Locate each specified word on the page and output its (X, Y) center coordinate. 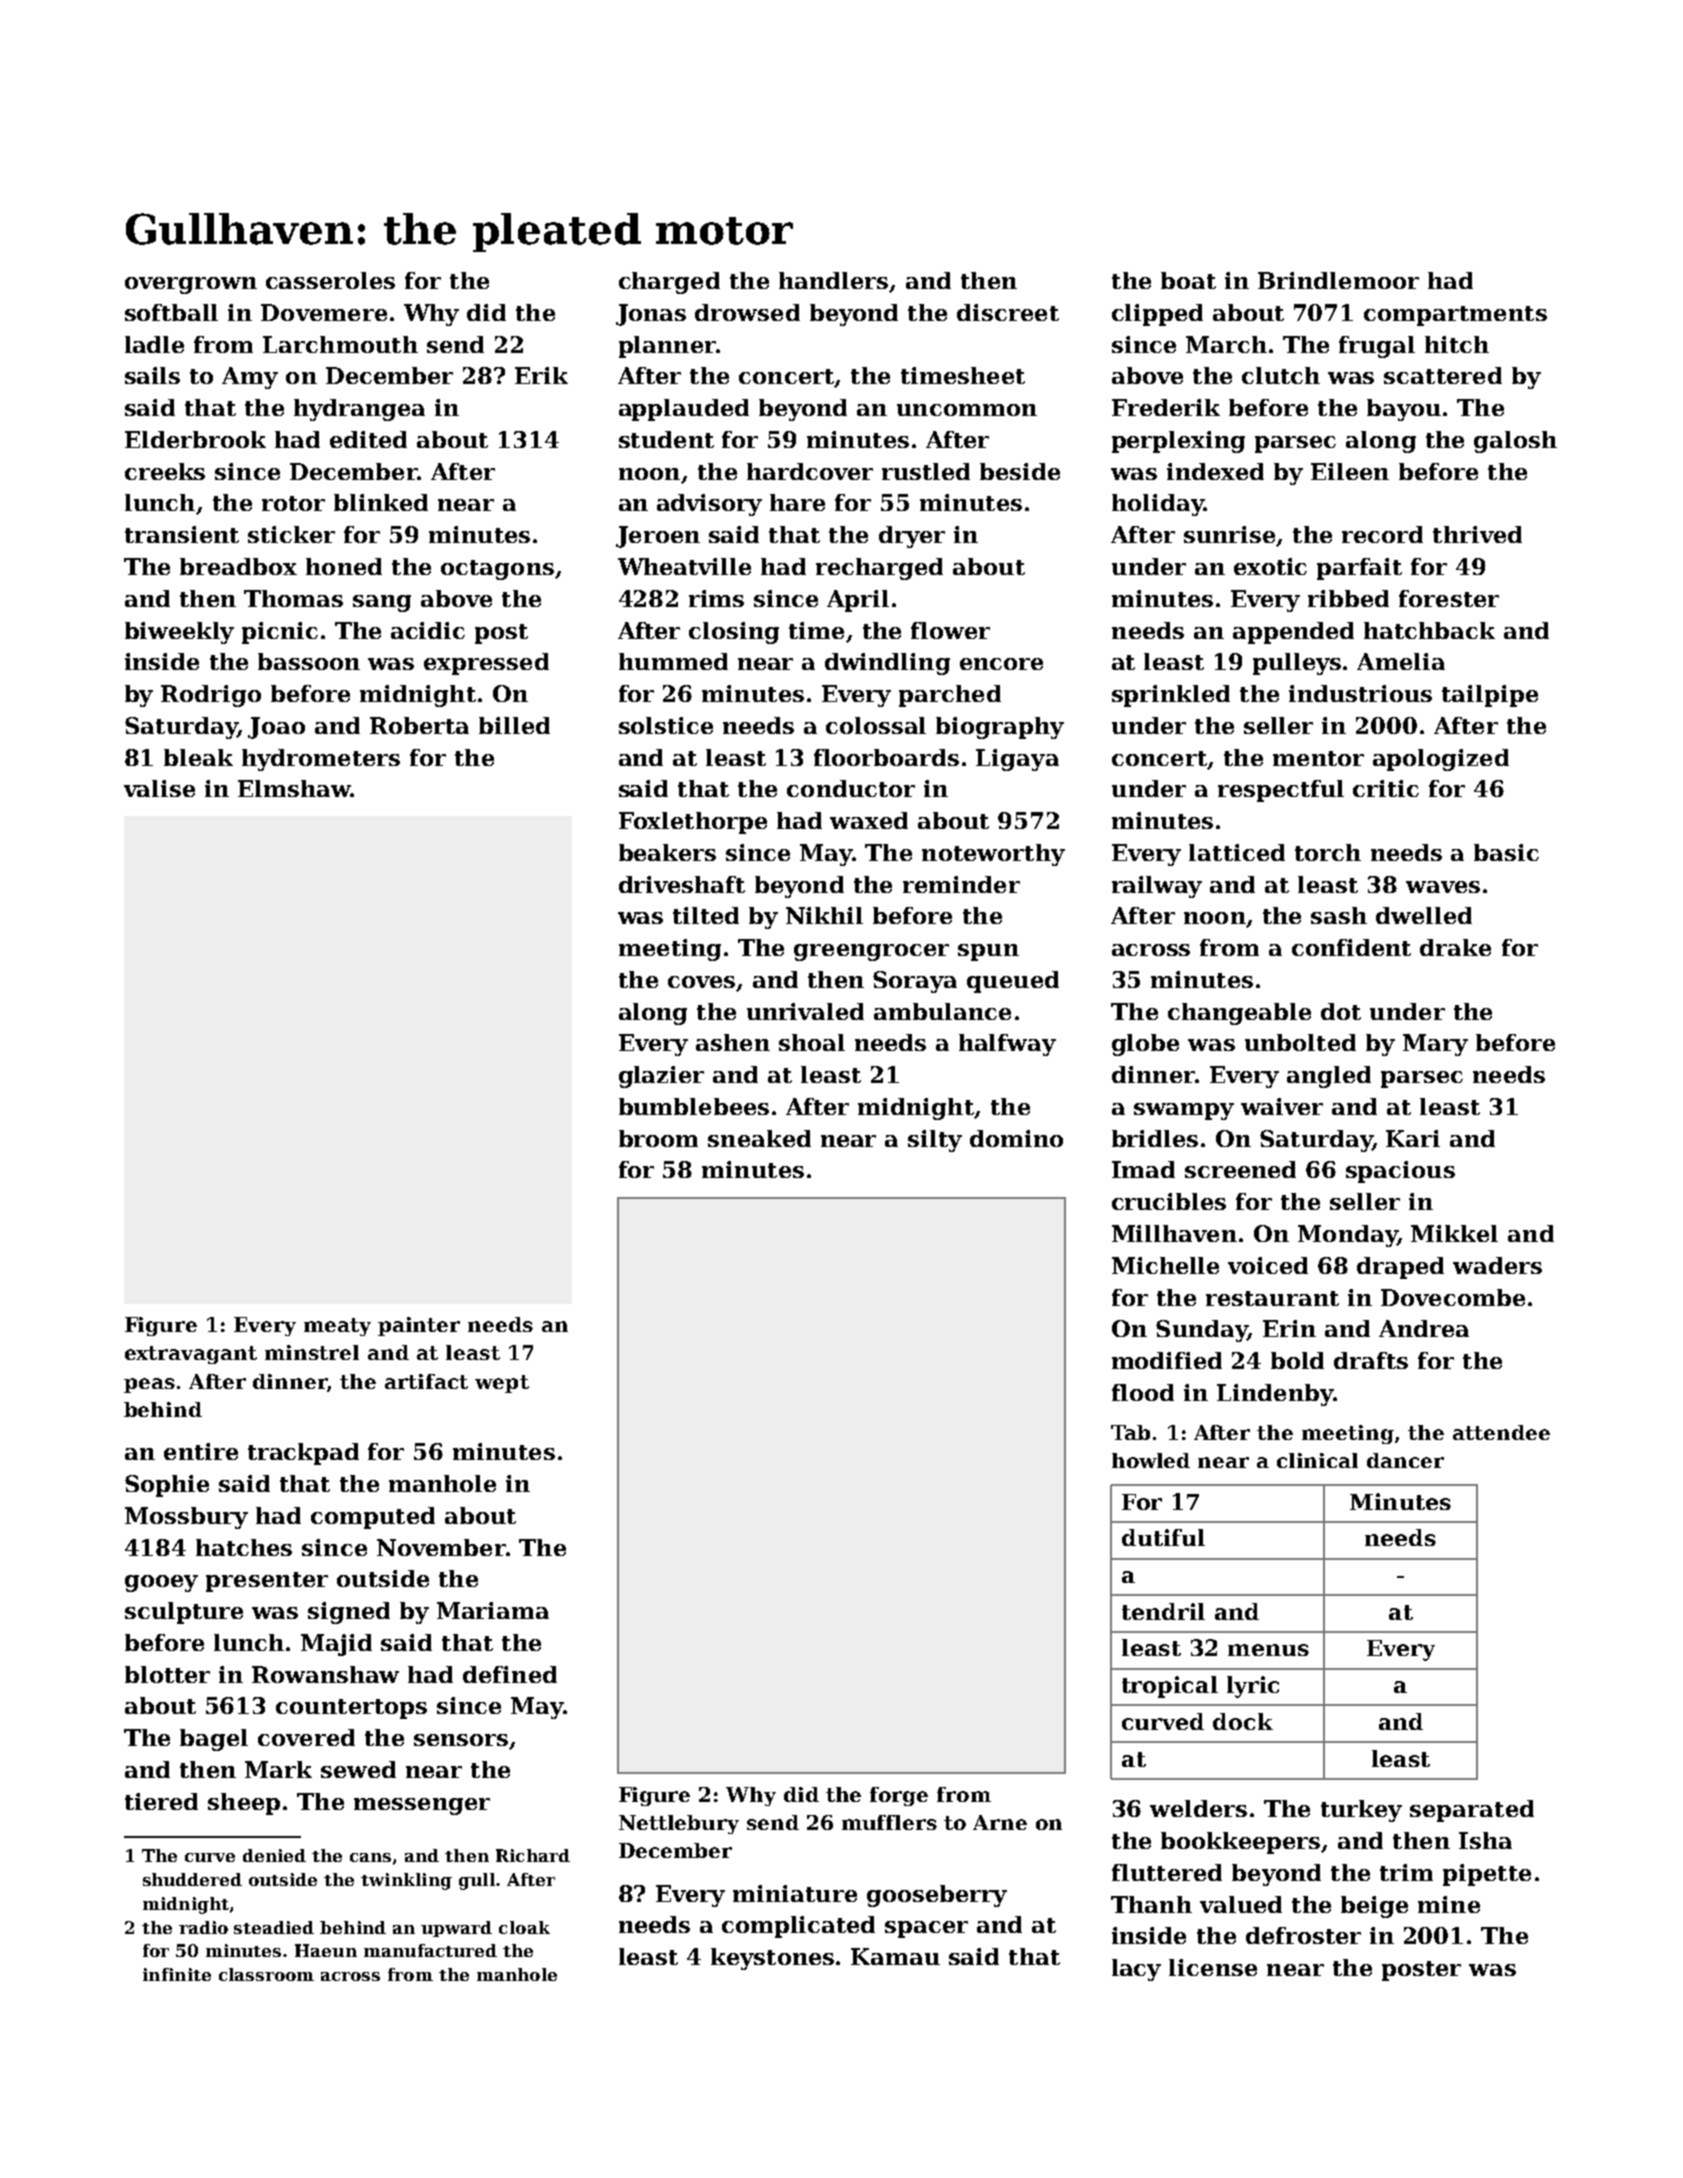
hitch (1457, 344)
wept (502, 1384)
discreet (1008, 312)
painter (419, 1326)
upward (456, 1929)
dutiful (1163, 1537)
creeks (165, 471)
